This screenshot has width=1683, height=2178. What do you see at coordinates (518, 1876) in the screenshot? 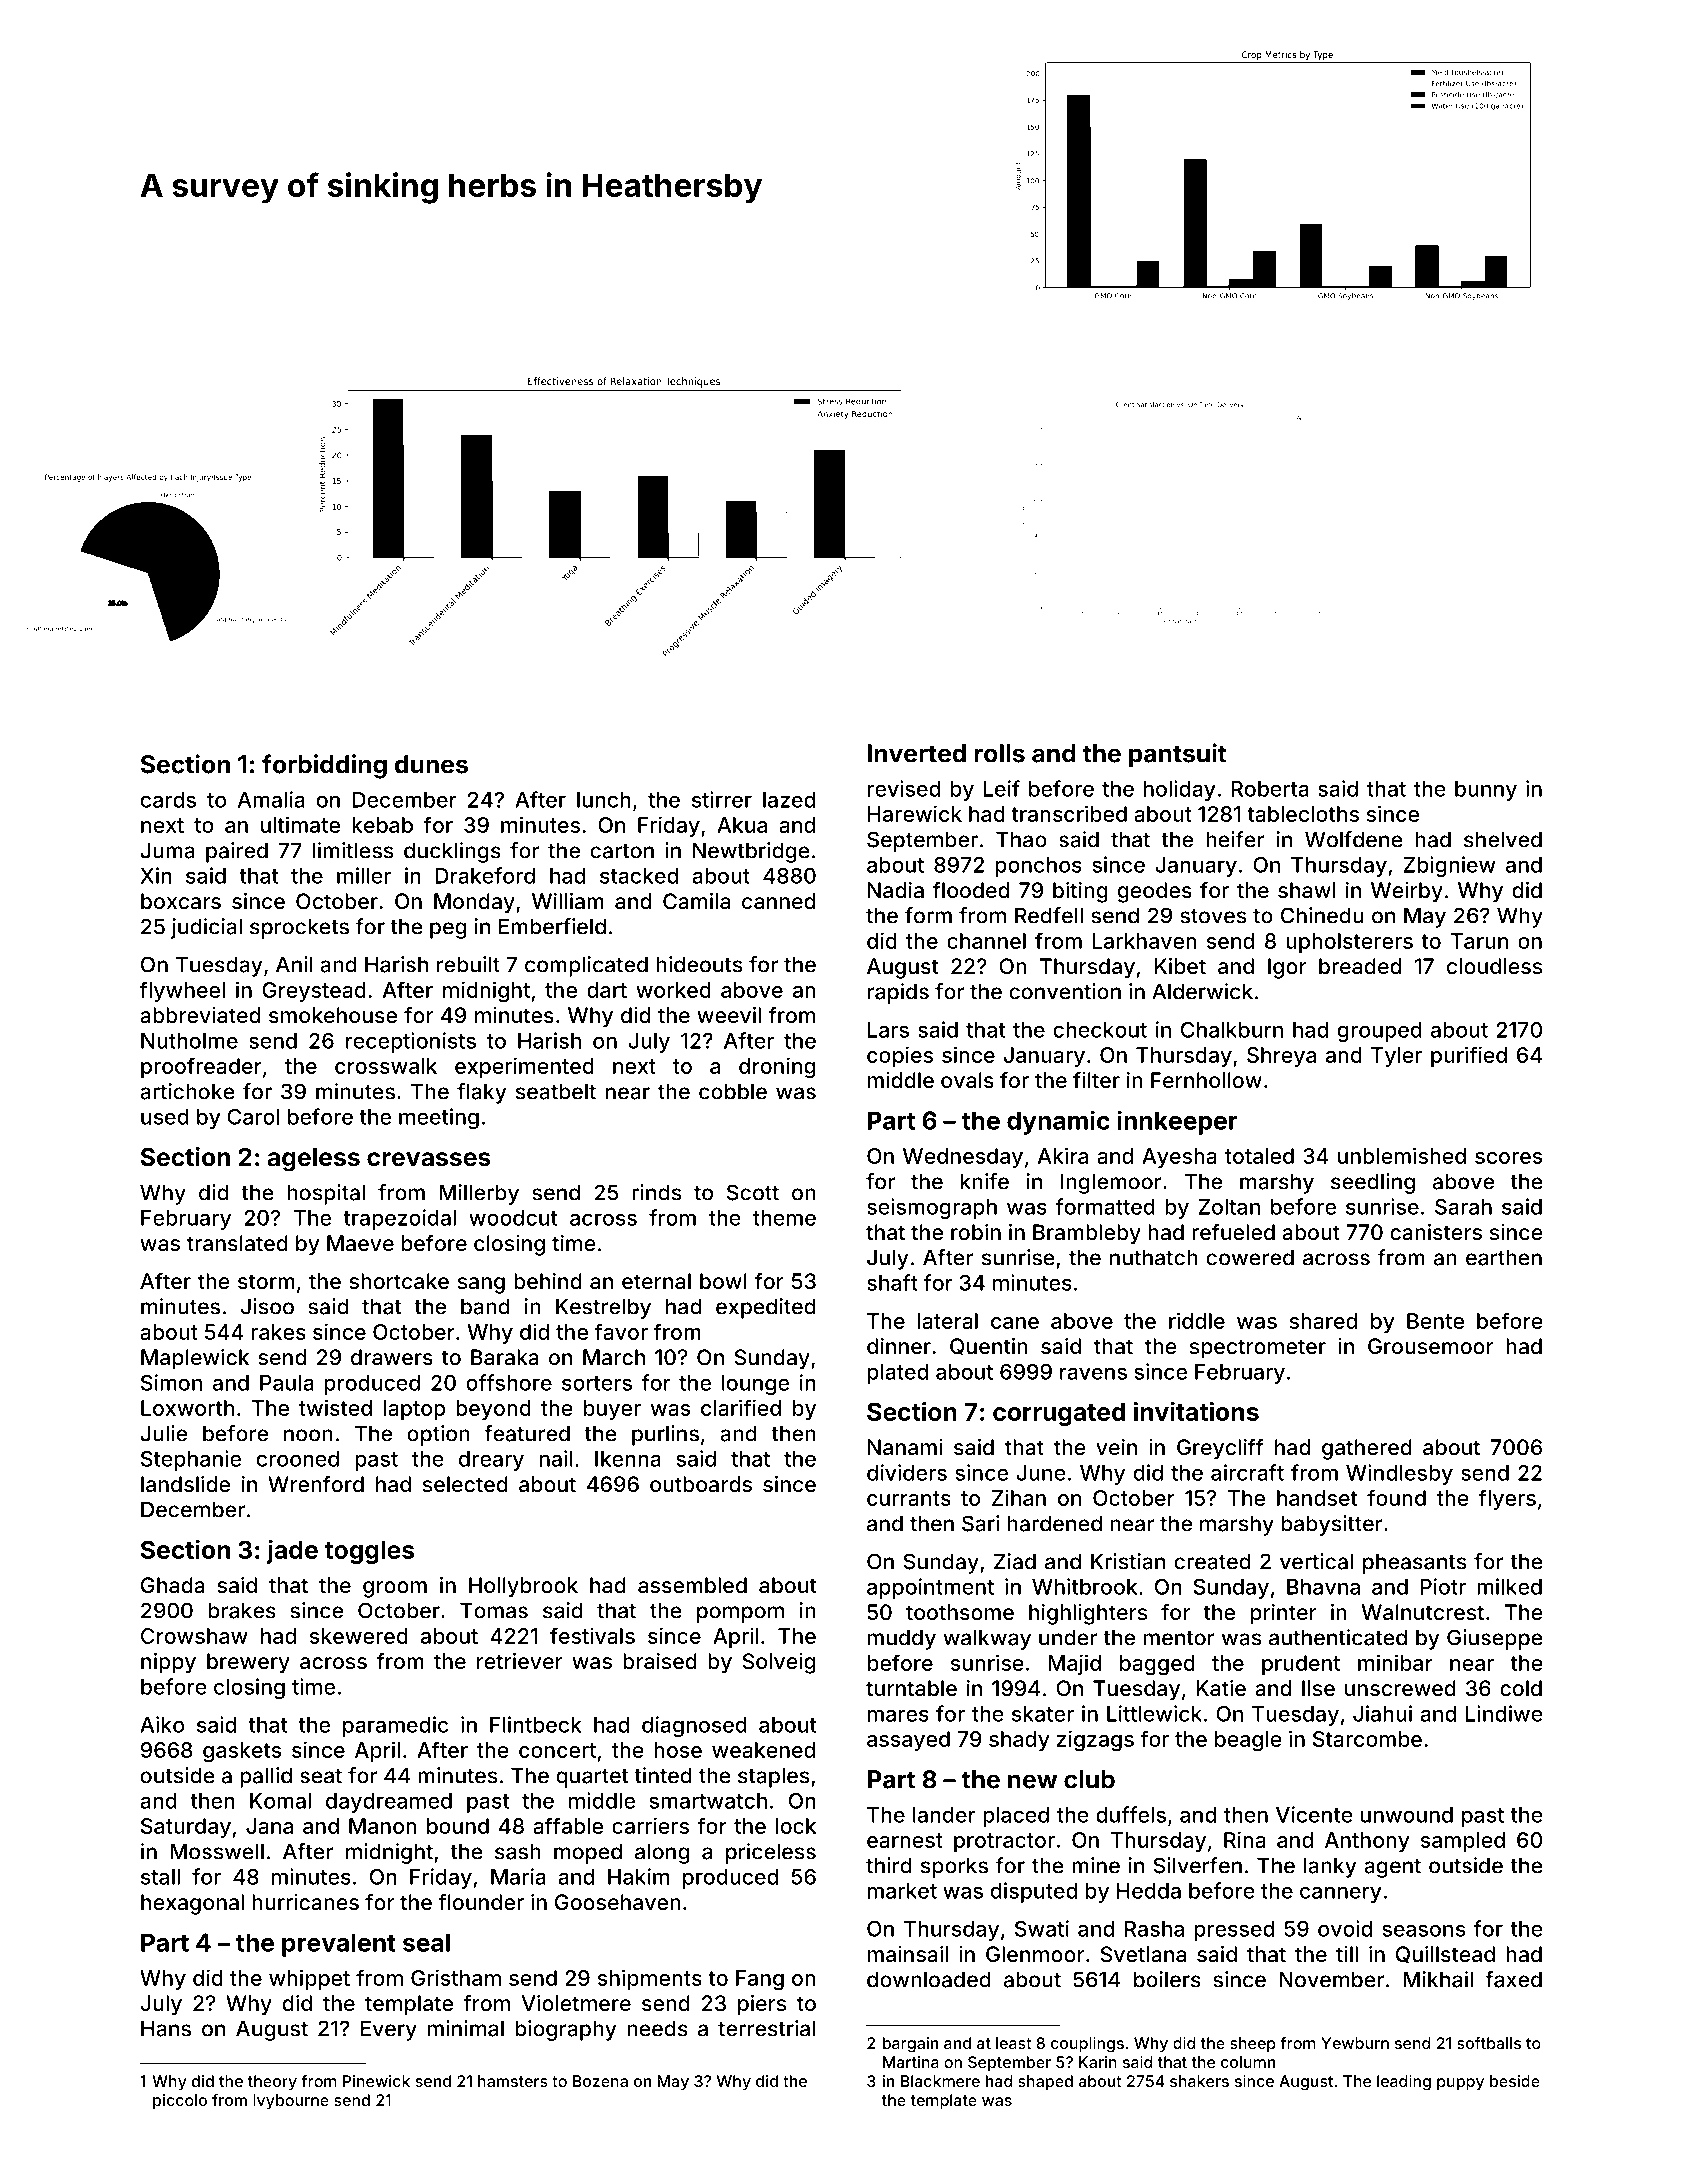
I see `Maria` at bounding box center [518, 1876].
